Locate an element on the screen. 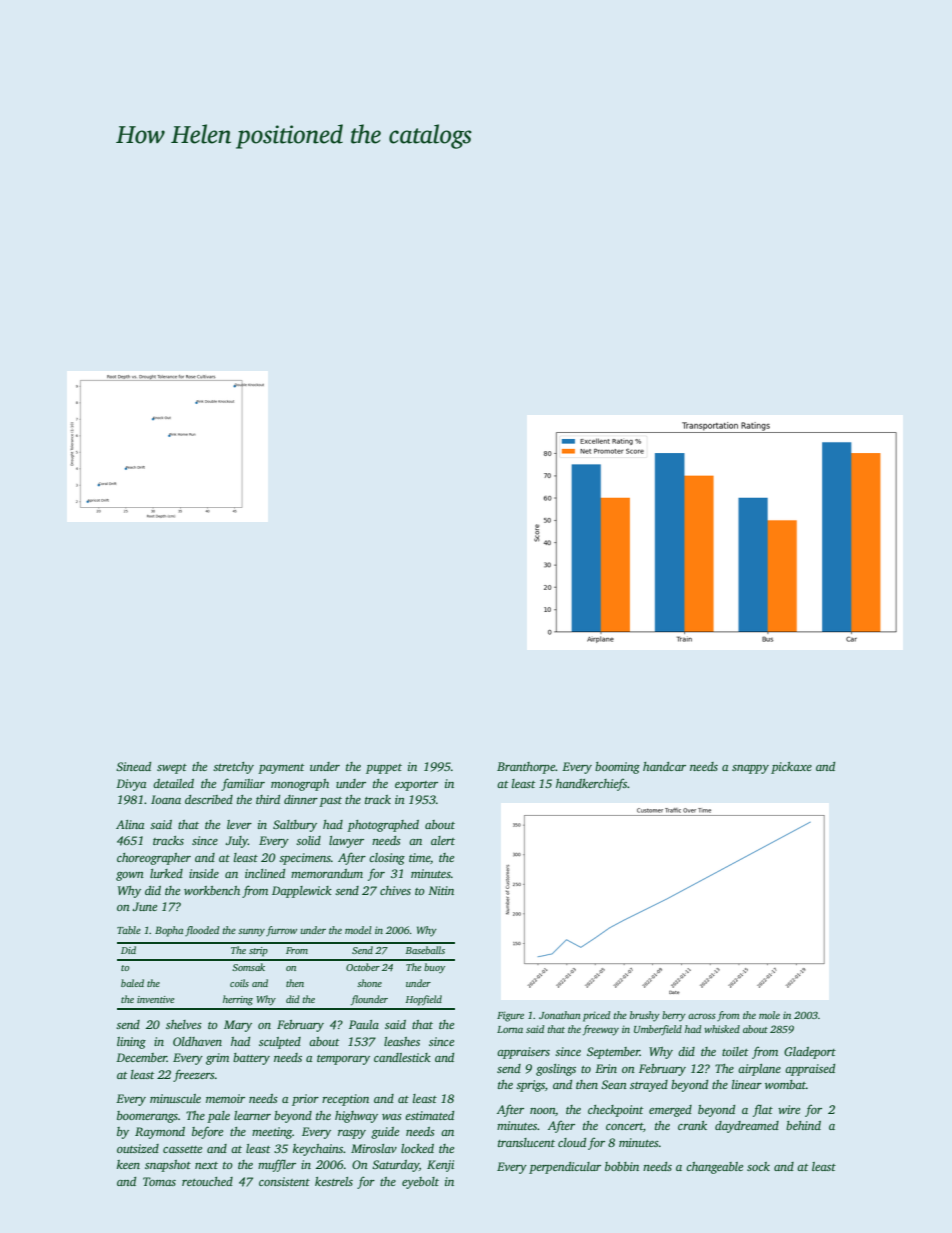 The image size is (952, 1233). alert is located at coordinates (443, 840).
